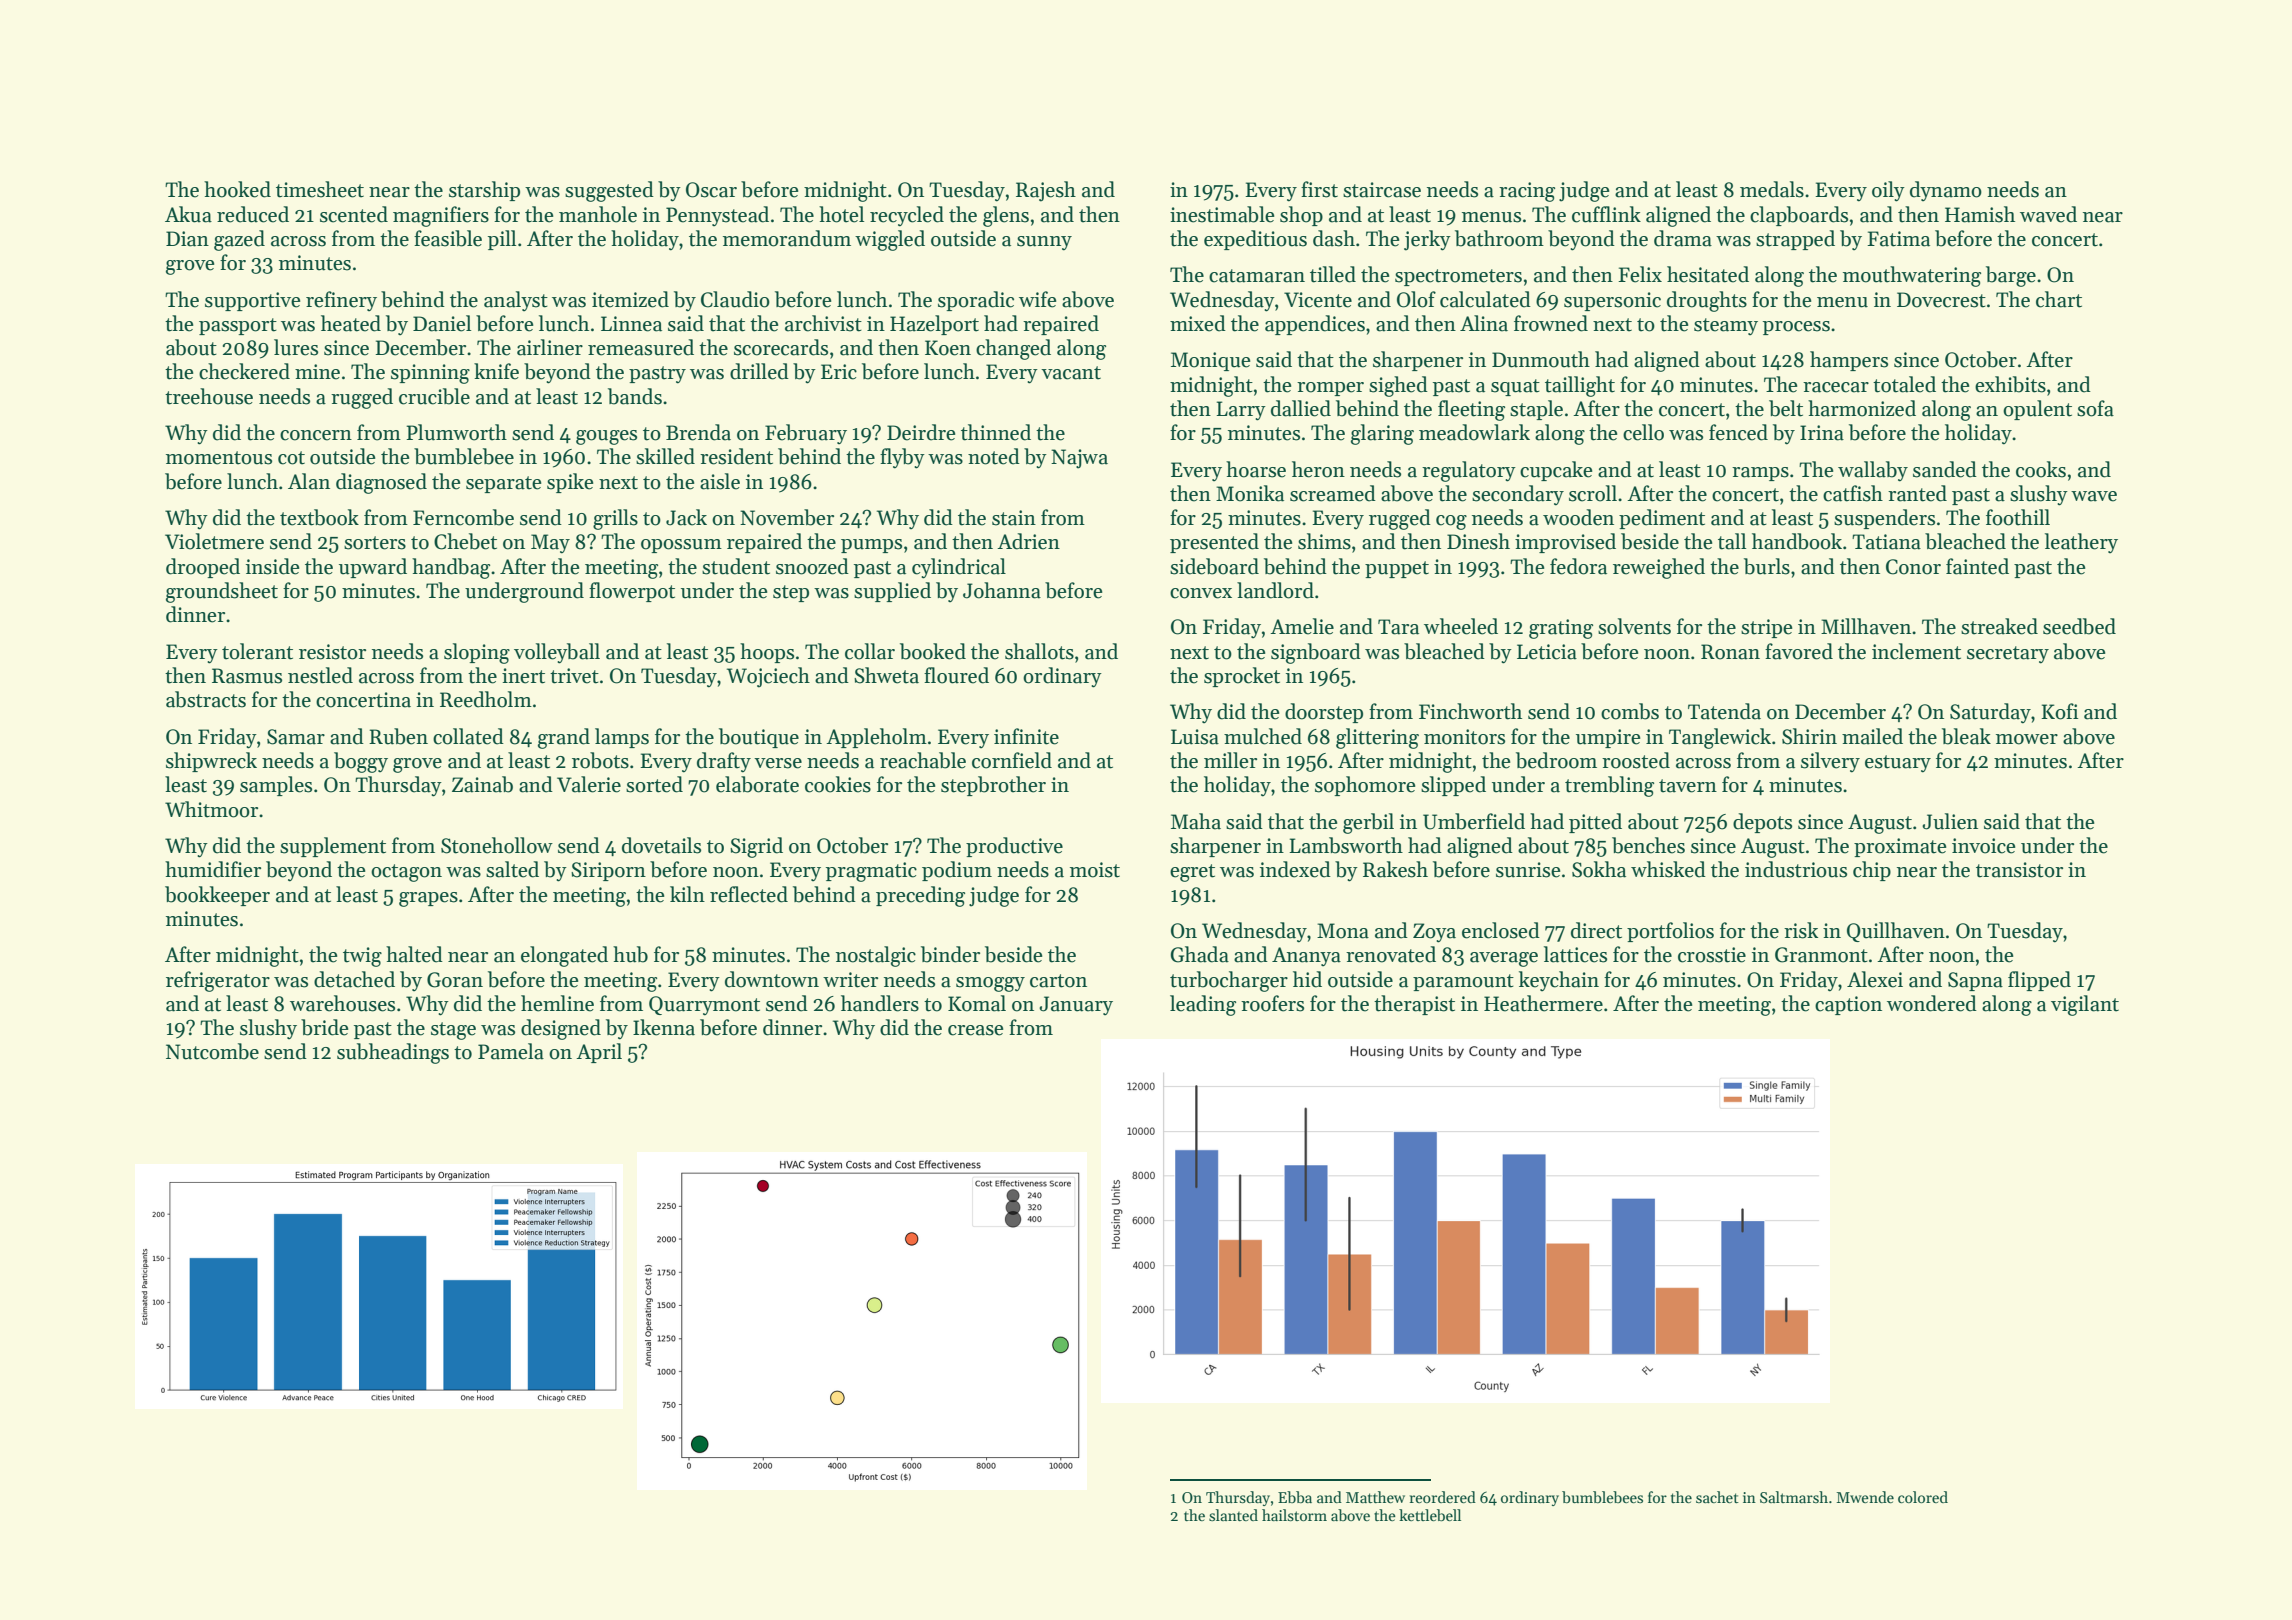  Describe the element at coordinates (320, 189) in the image. I see `timesheet` at that location.
